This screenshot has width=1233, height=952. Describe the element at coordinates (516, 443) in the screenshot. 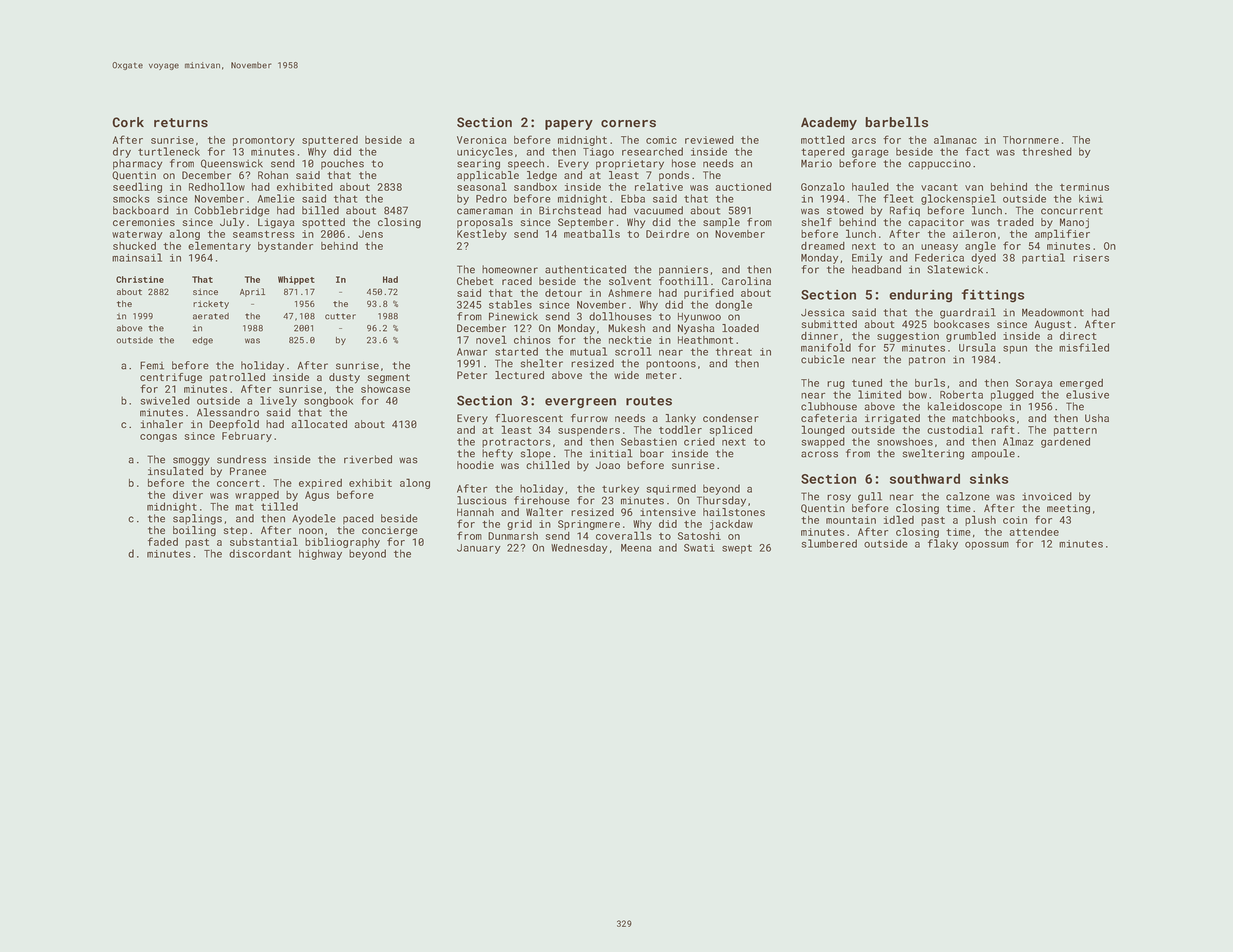

I see `protractors` at that location.
